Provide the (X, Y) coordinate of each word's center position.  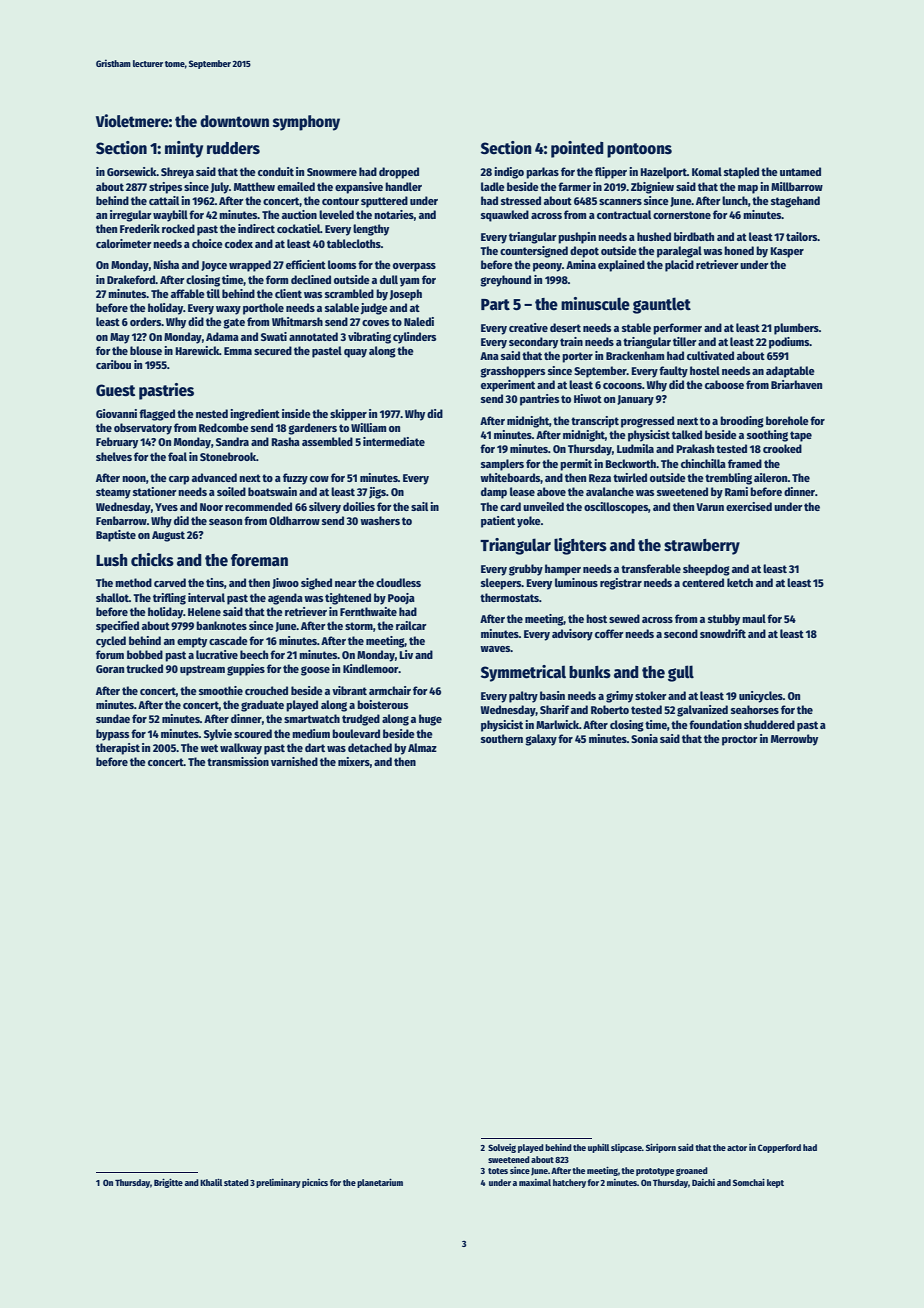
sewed (624, 618)
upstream (202, 670)
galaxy (541, 740)
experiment (508, 386)
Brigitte (168, 1183)
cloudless (398, 582)
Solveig (502, 1148)
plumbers (796, 329)
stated (236, 1182)
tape (801, 436)
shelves (114, 456)
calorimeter (124, 243)
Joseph (406, 295)
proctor (740, 740)
